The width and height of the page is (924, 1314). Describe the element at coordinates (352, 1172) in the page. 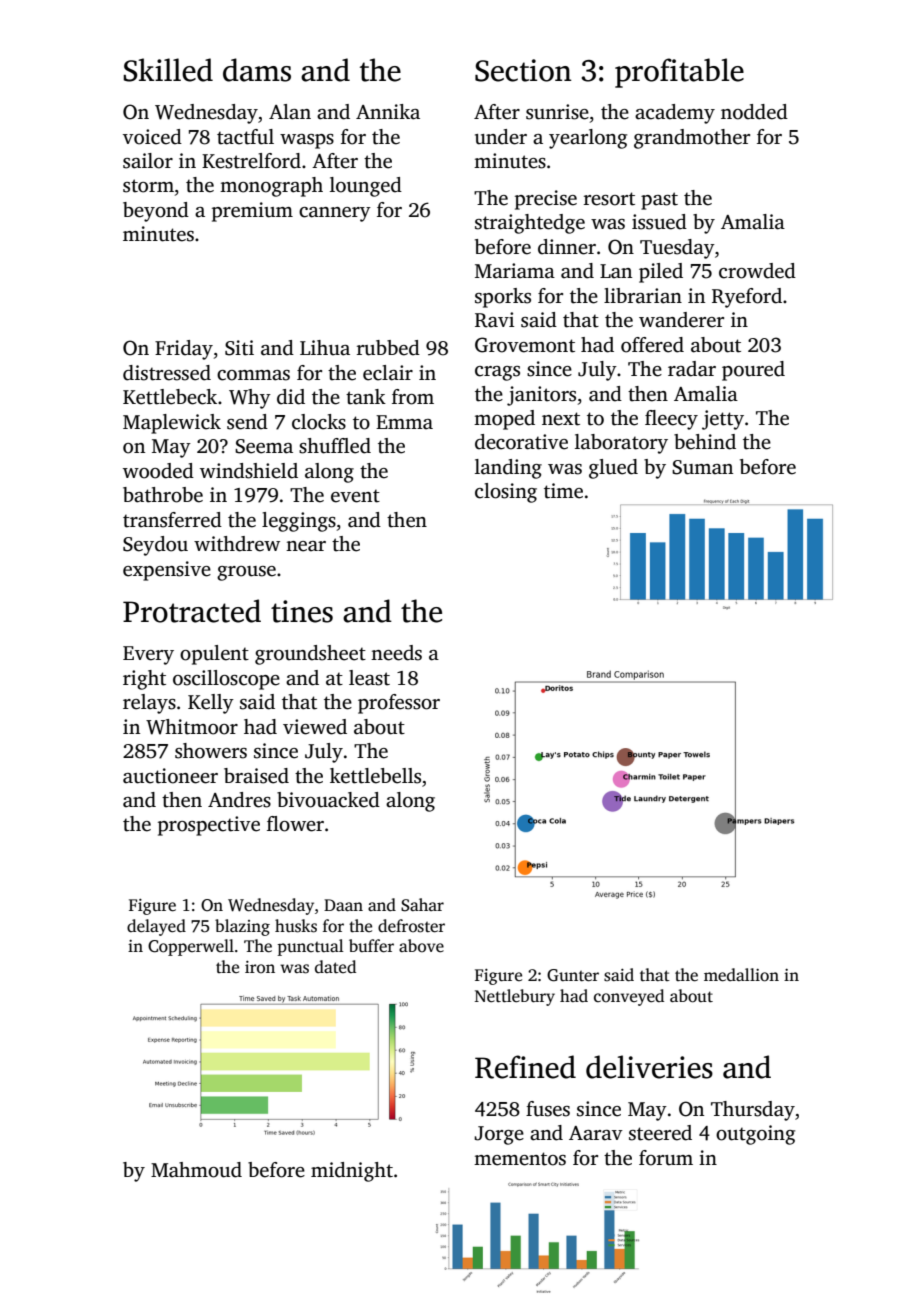

I see `midnight` at that location.
